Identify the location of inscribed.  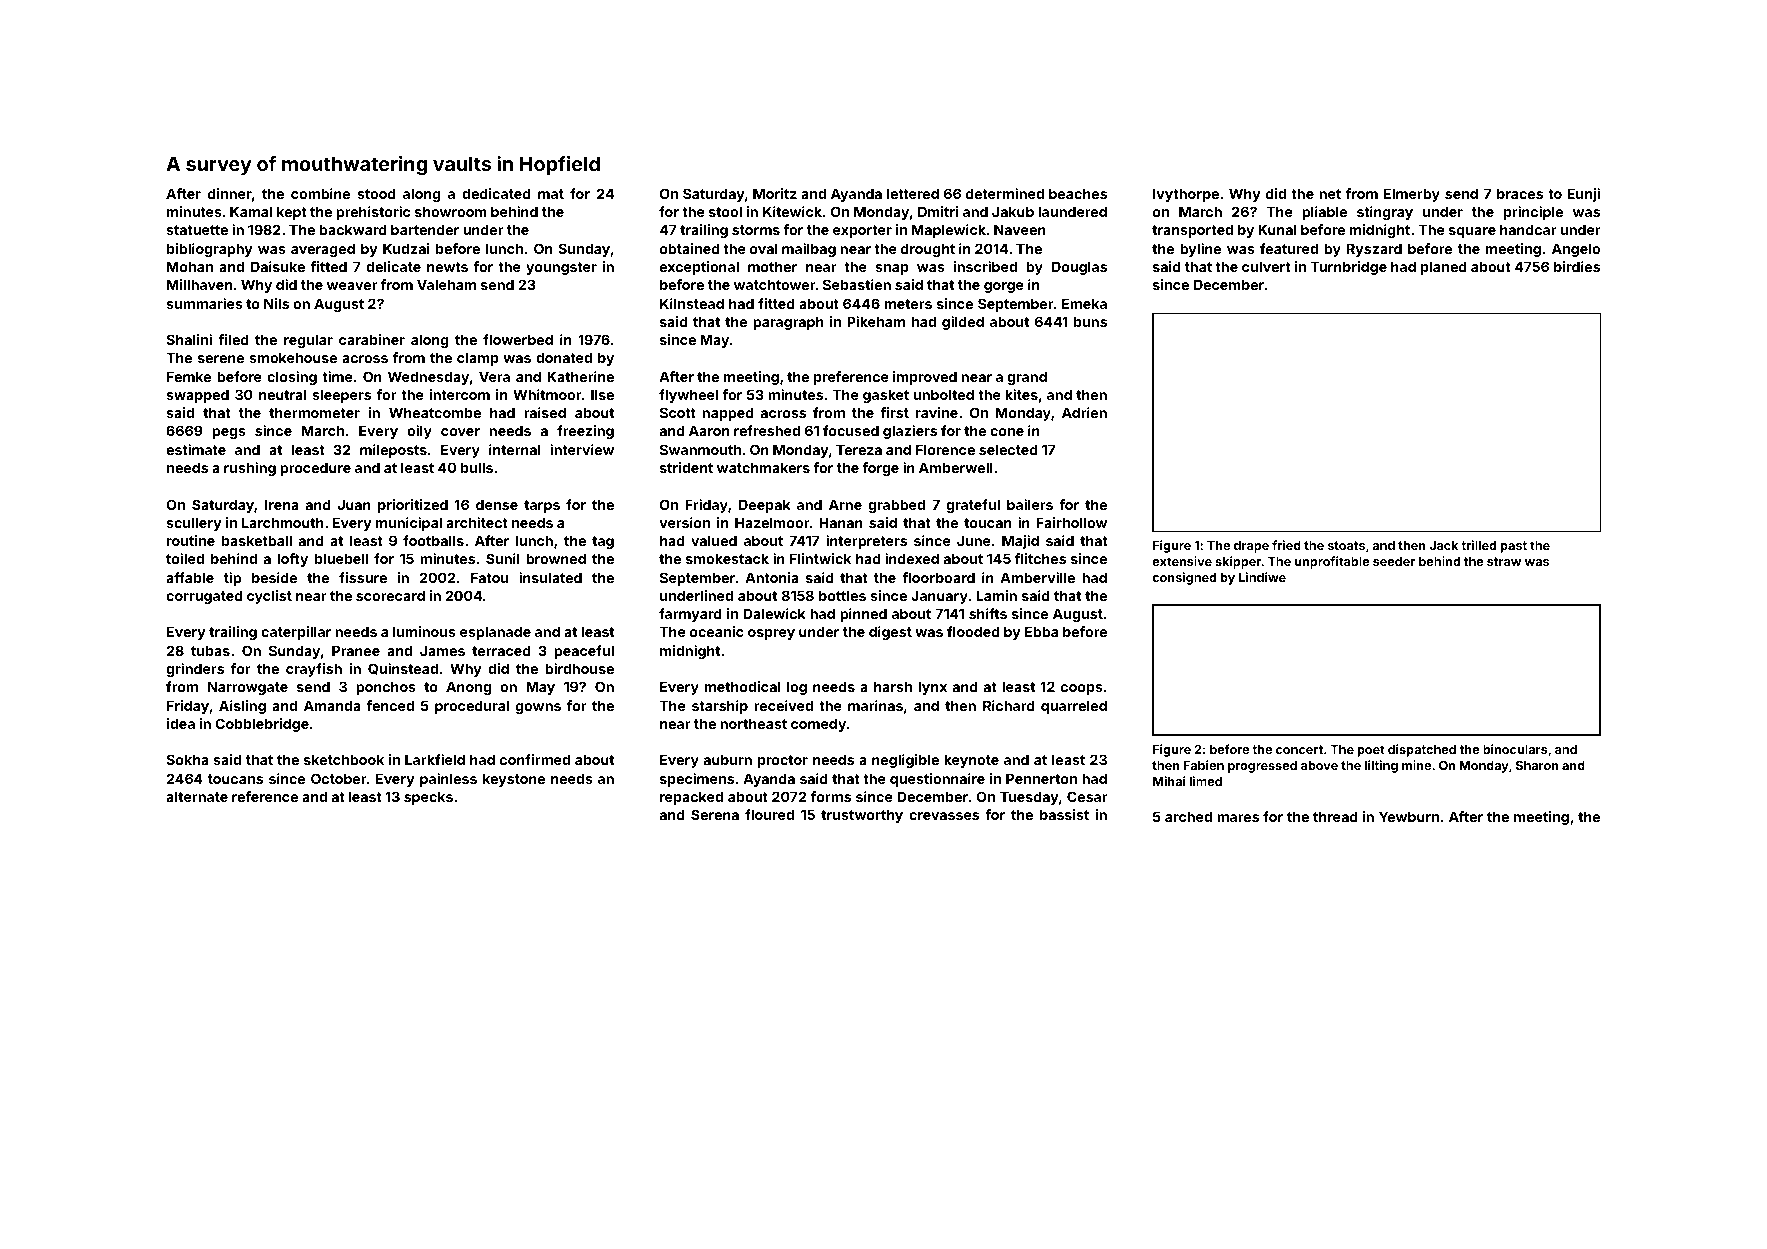
(985, 266).
